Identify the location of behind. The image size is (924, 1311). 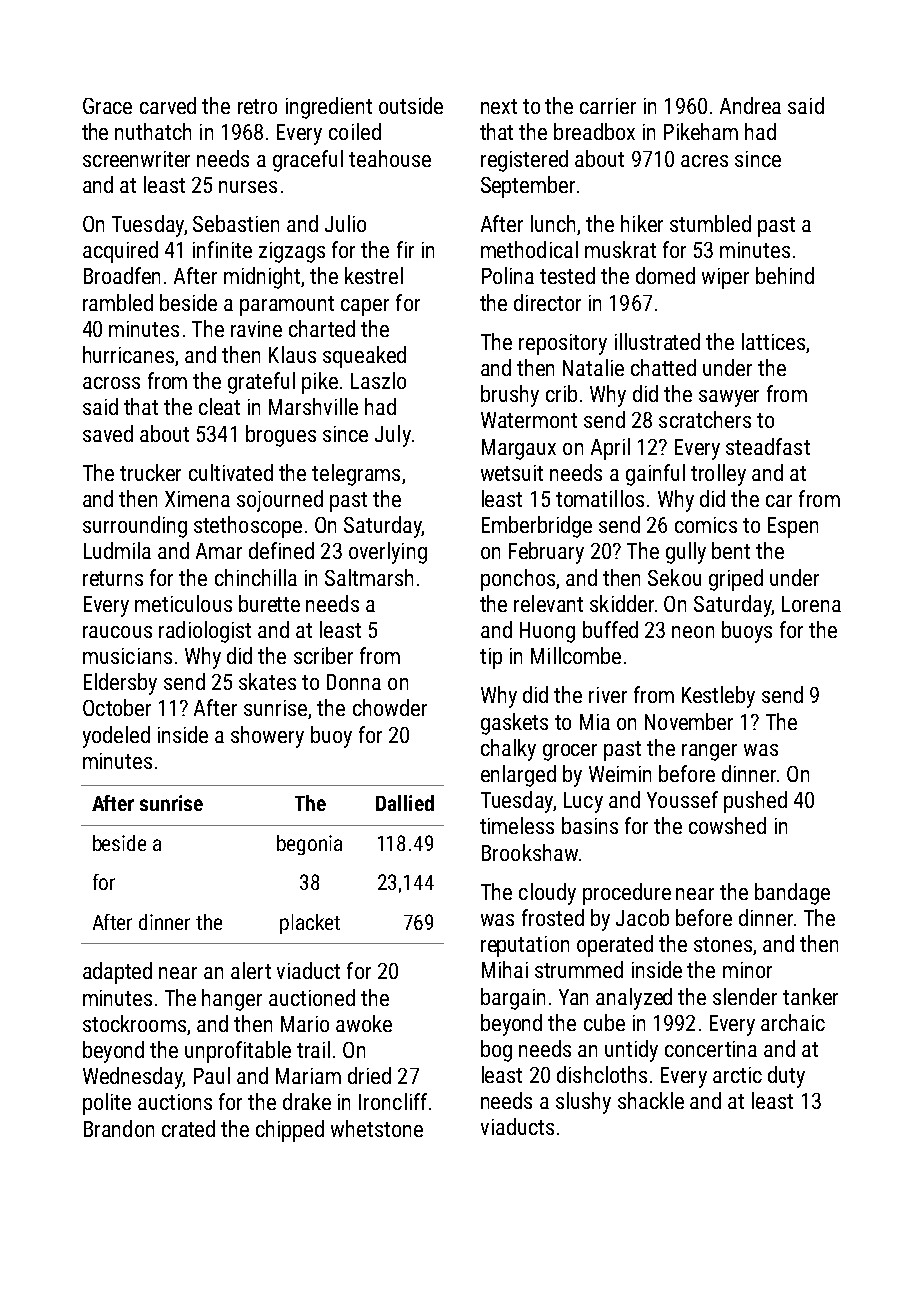
(785, 275).
